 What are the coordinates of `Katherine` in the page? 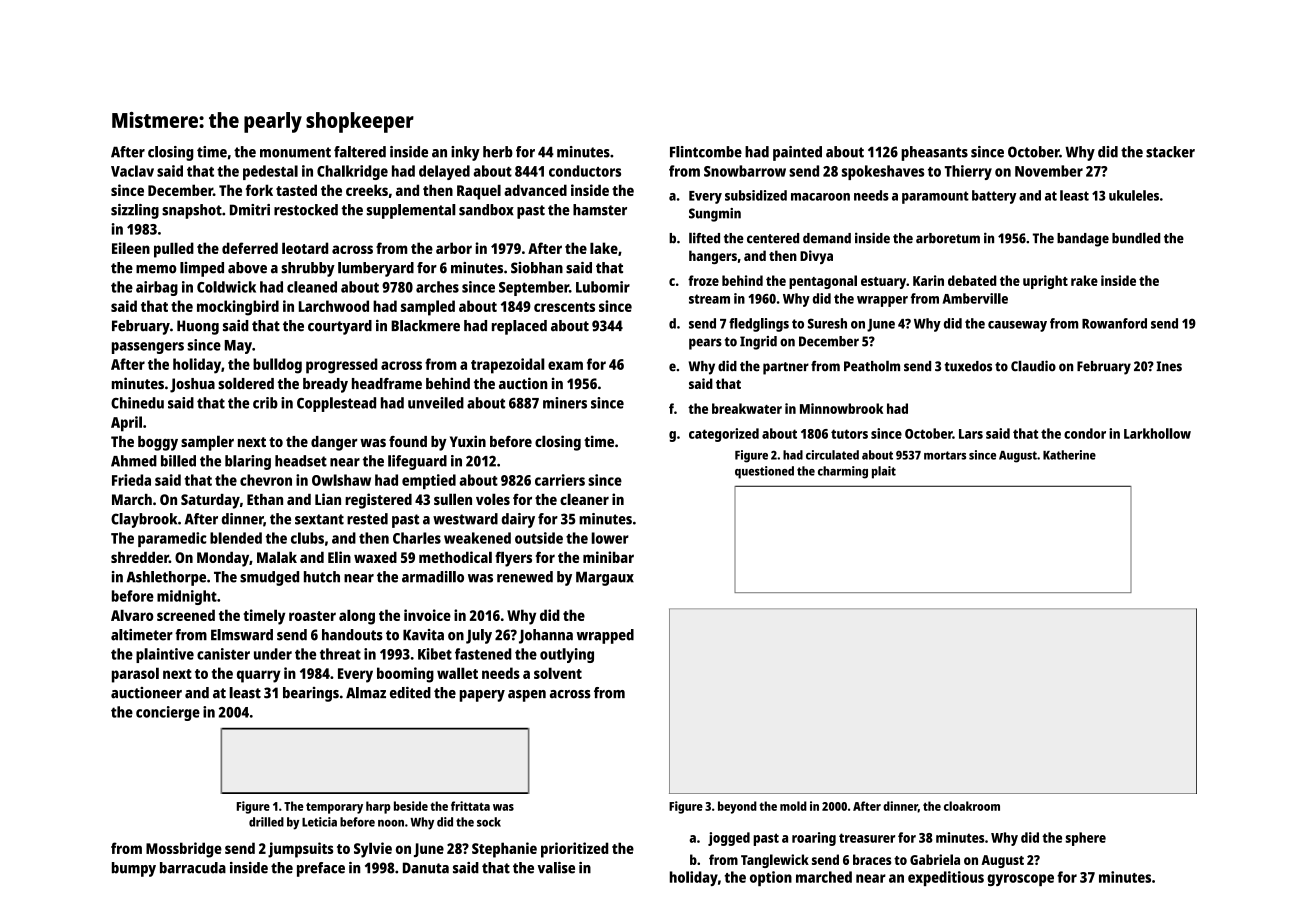 It's located at (1069, 455).
